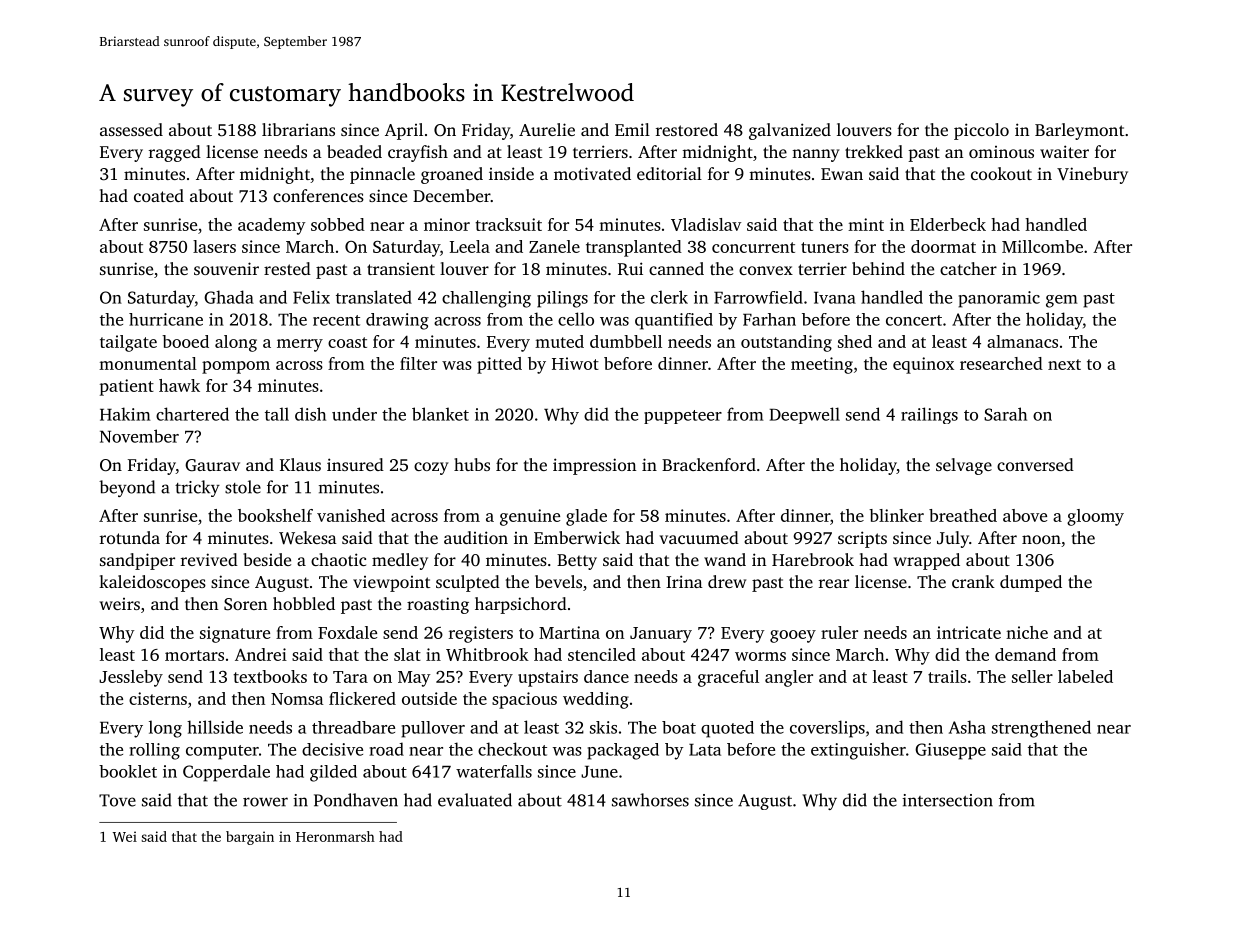 The width and height of the image is (1233, 952). I want to click on hurricane, so click(166, 319).
